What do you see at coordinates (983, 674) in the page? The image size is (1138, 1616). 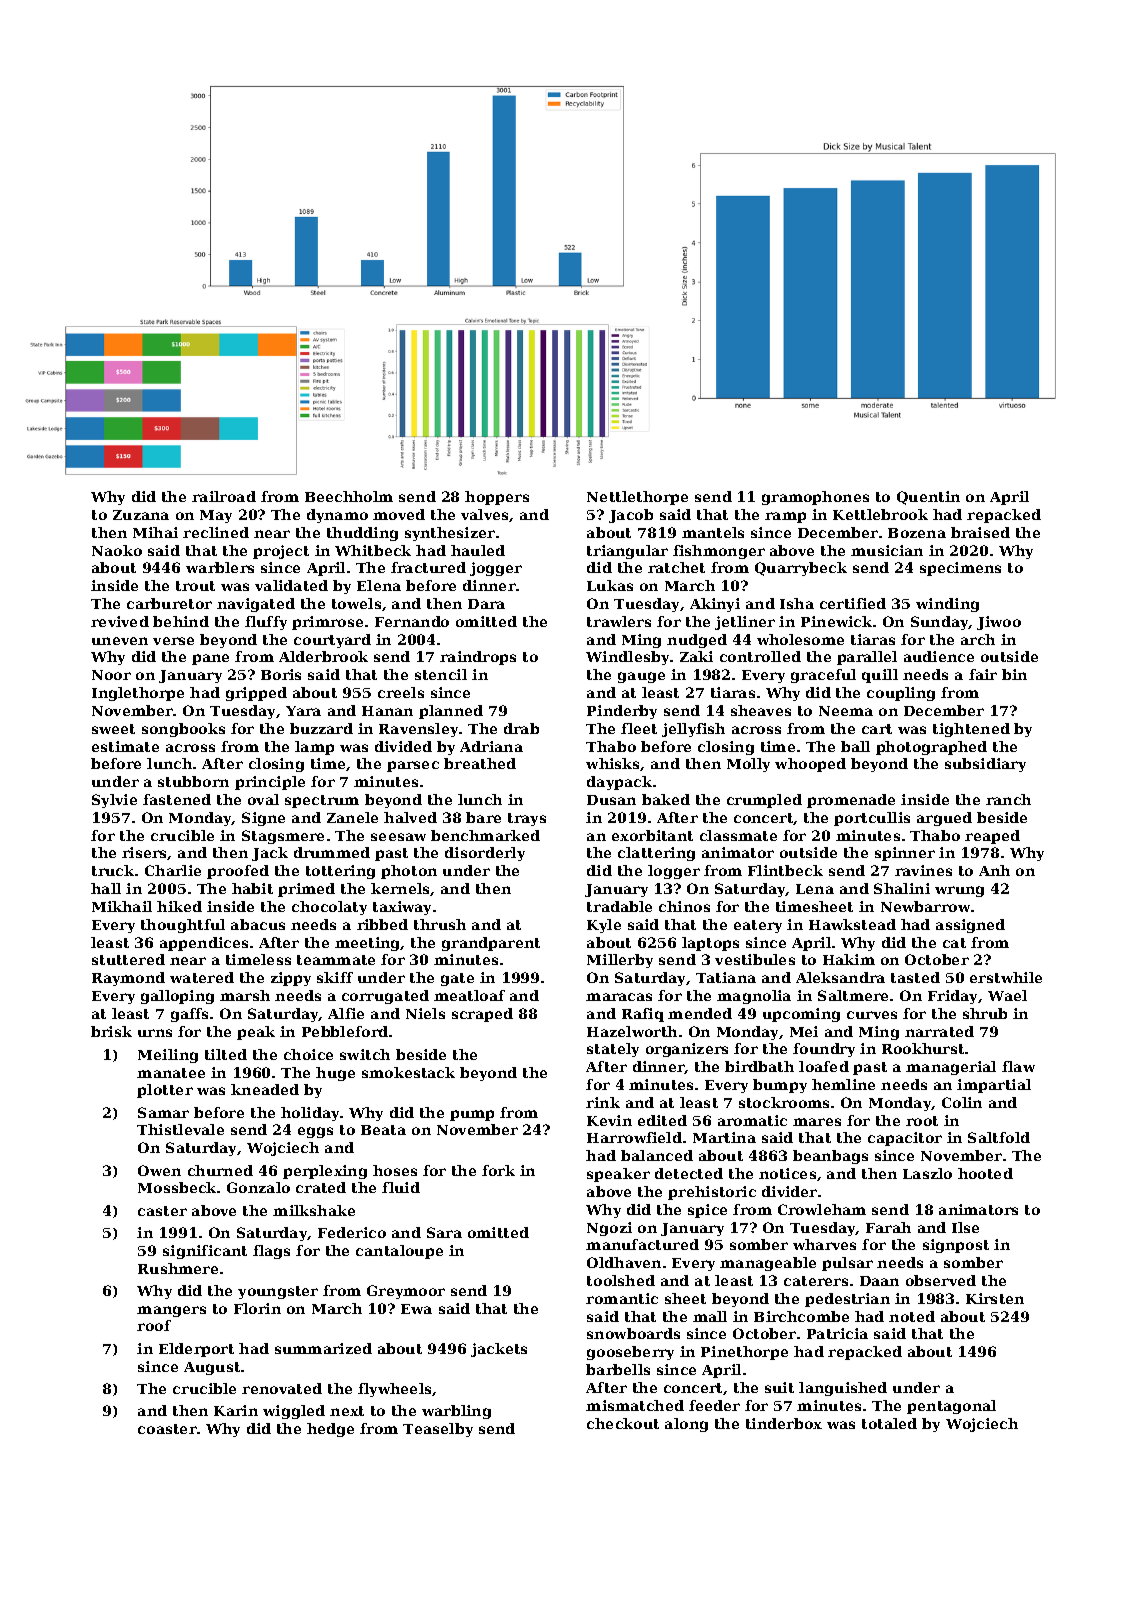 I see `fair` at bounding box center [983, 674].
